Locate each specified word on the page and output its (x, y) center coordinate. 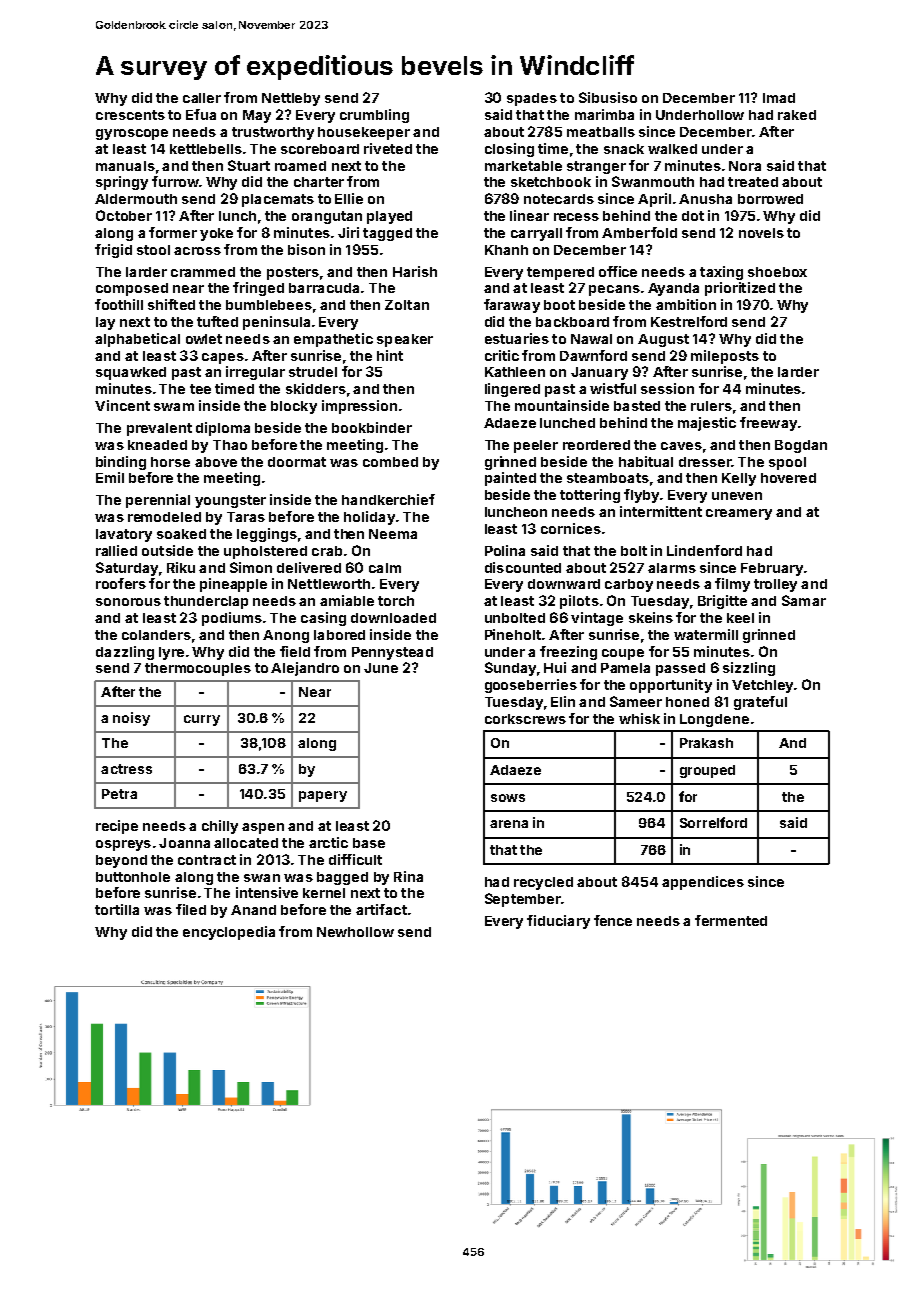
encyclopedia (229, 933)
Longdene (714, 720)
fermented (731, 920)
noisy (131, 719)
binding (121, 463)
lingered (512, 390)
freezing (568, 653)
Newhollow (355, 932)
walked (672, 149)
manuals (125, 166)
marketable (523, 166)
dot (693, 216)
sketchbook (551, 182)
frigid (113, 251)
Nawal (591, 339)
